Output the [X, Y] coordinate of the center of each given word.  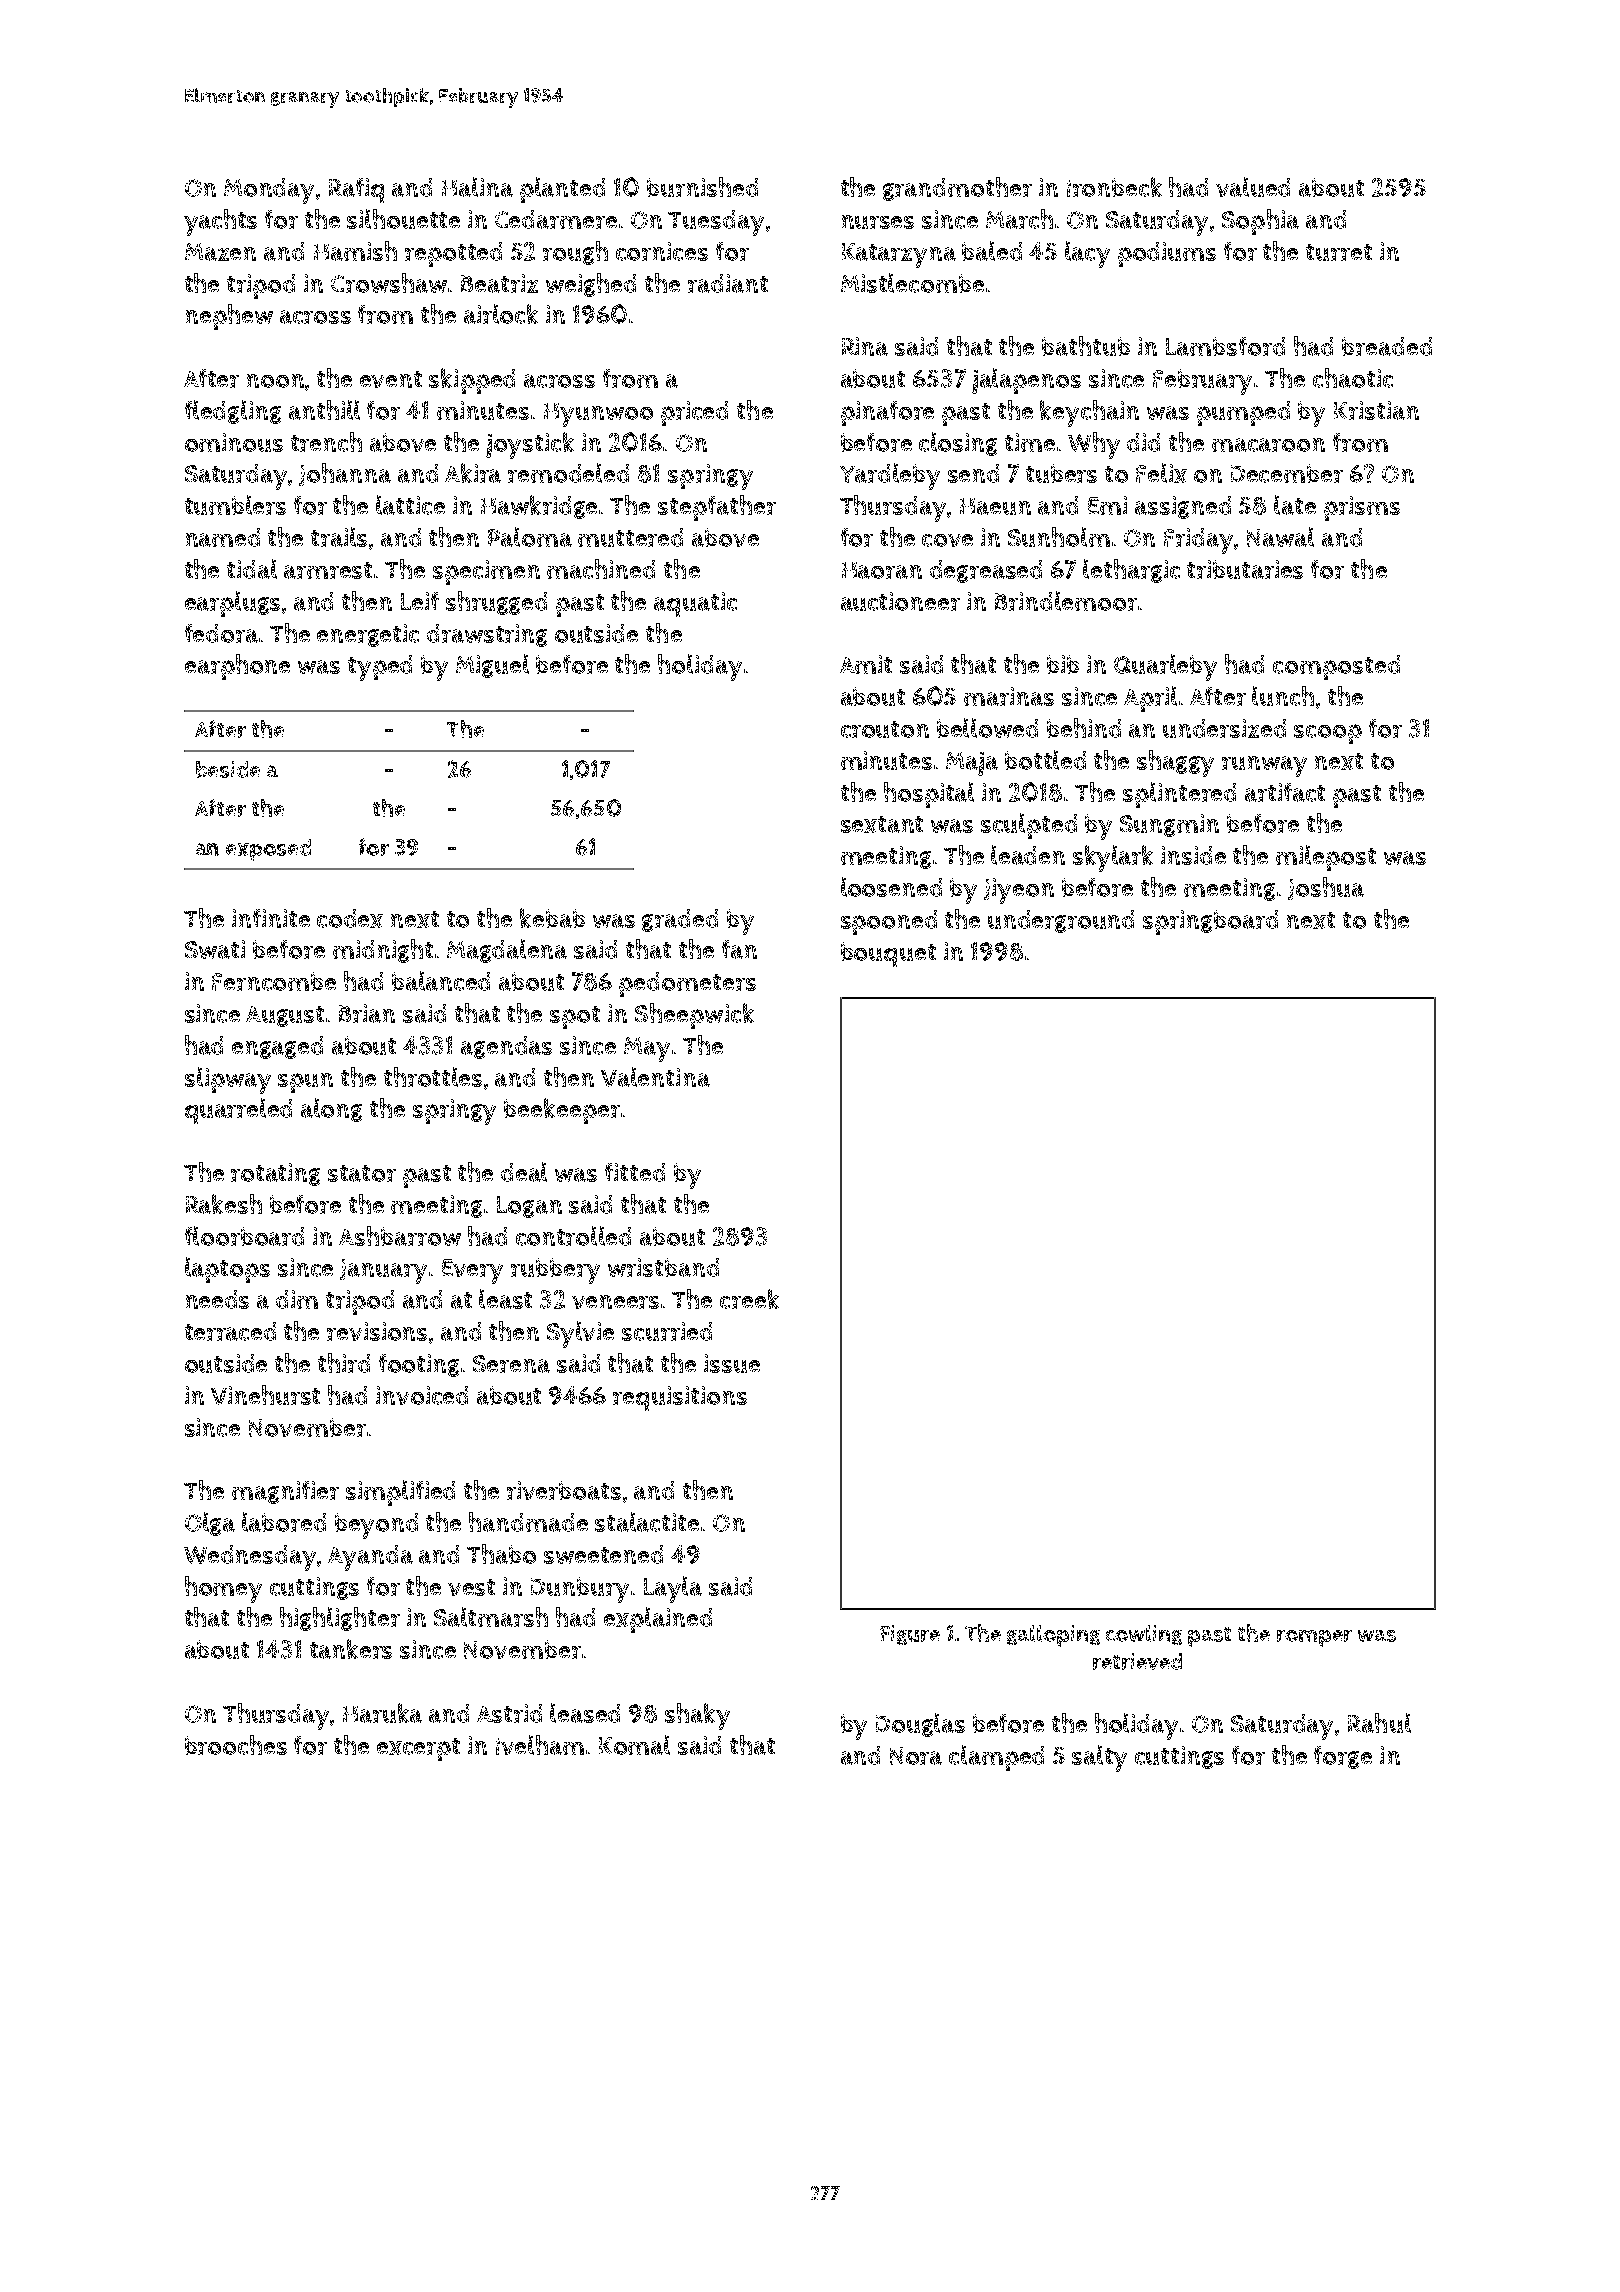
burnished [702, 187]
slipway [228, 1080]
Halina [477, 187]
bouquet [888, 954]
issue [732, 1363]
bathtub [1086, 346]
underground [1061, 921]
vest [471, 1587]
